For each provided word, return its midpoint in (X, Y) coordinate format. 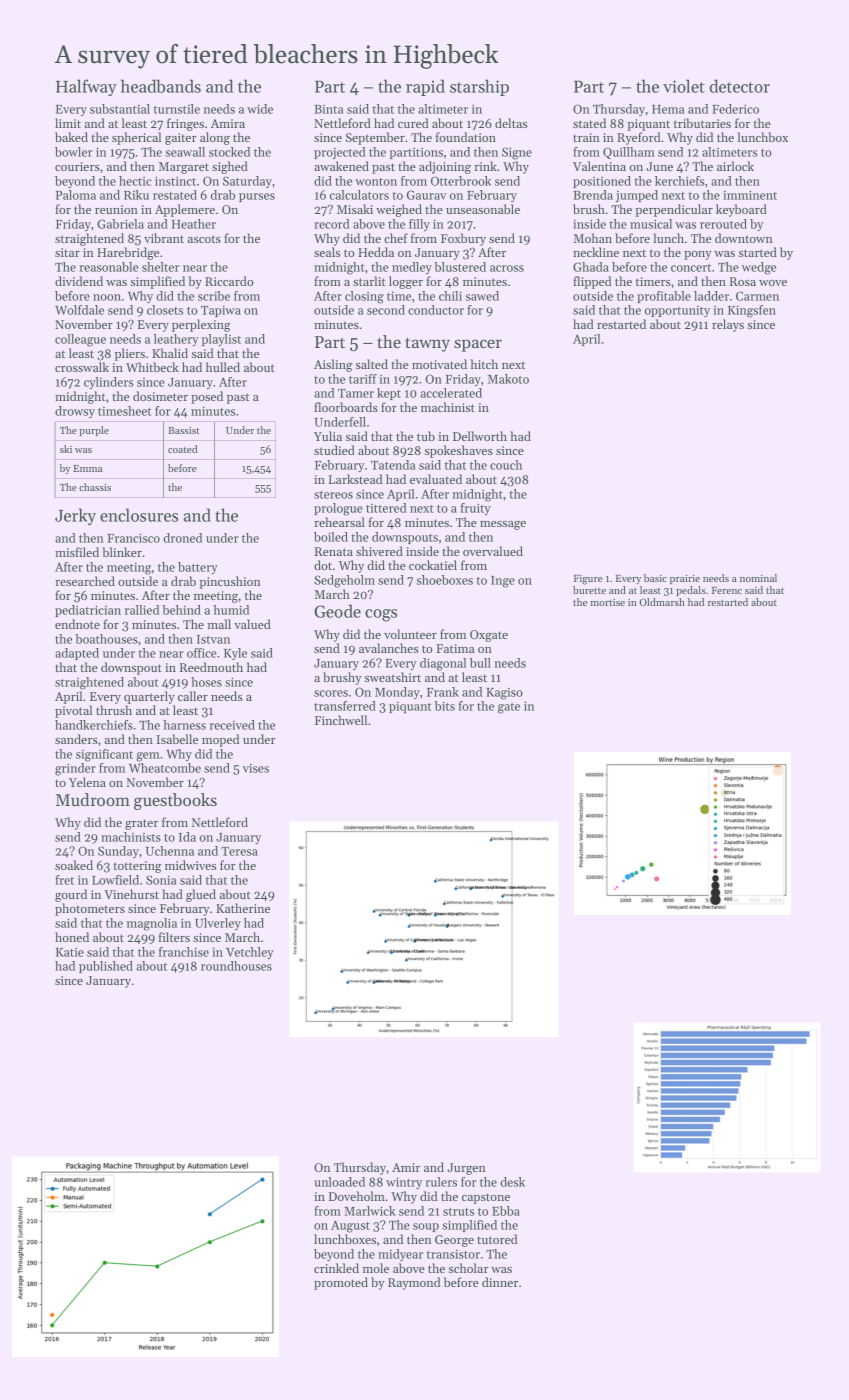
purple (94, 431)
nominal (758, 578)
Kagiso (504, 694)
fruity (476, 509)
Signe (517, 153)
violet (684, 86)
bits (445, 706)
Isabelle (177, 739)
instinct (175, 181)
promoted (341, 1283)
